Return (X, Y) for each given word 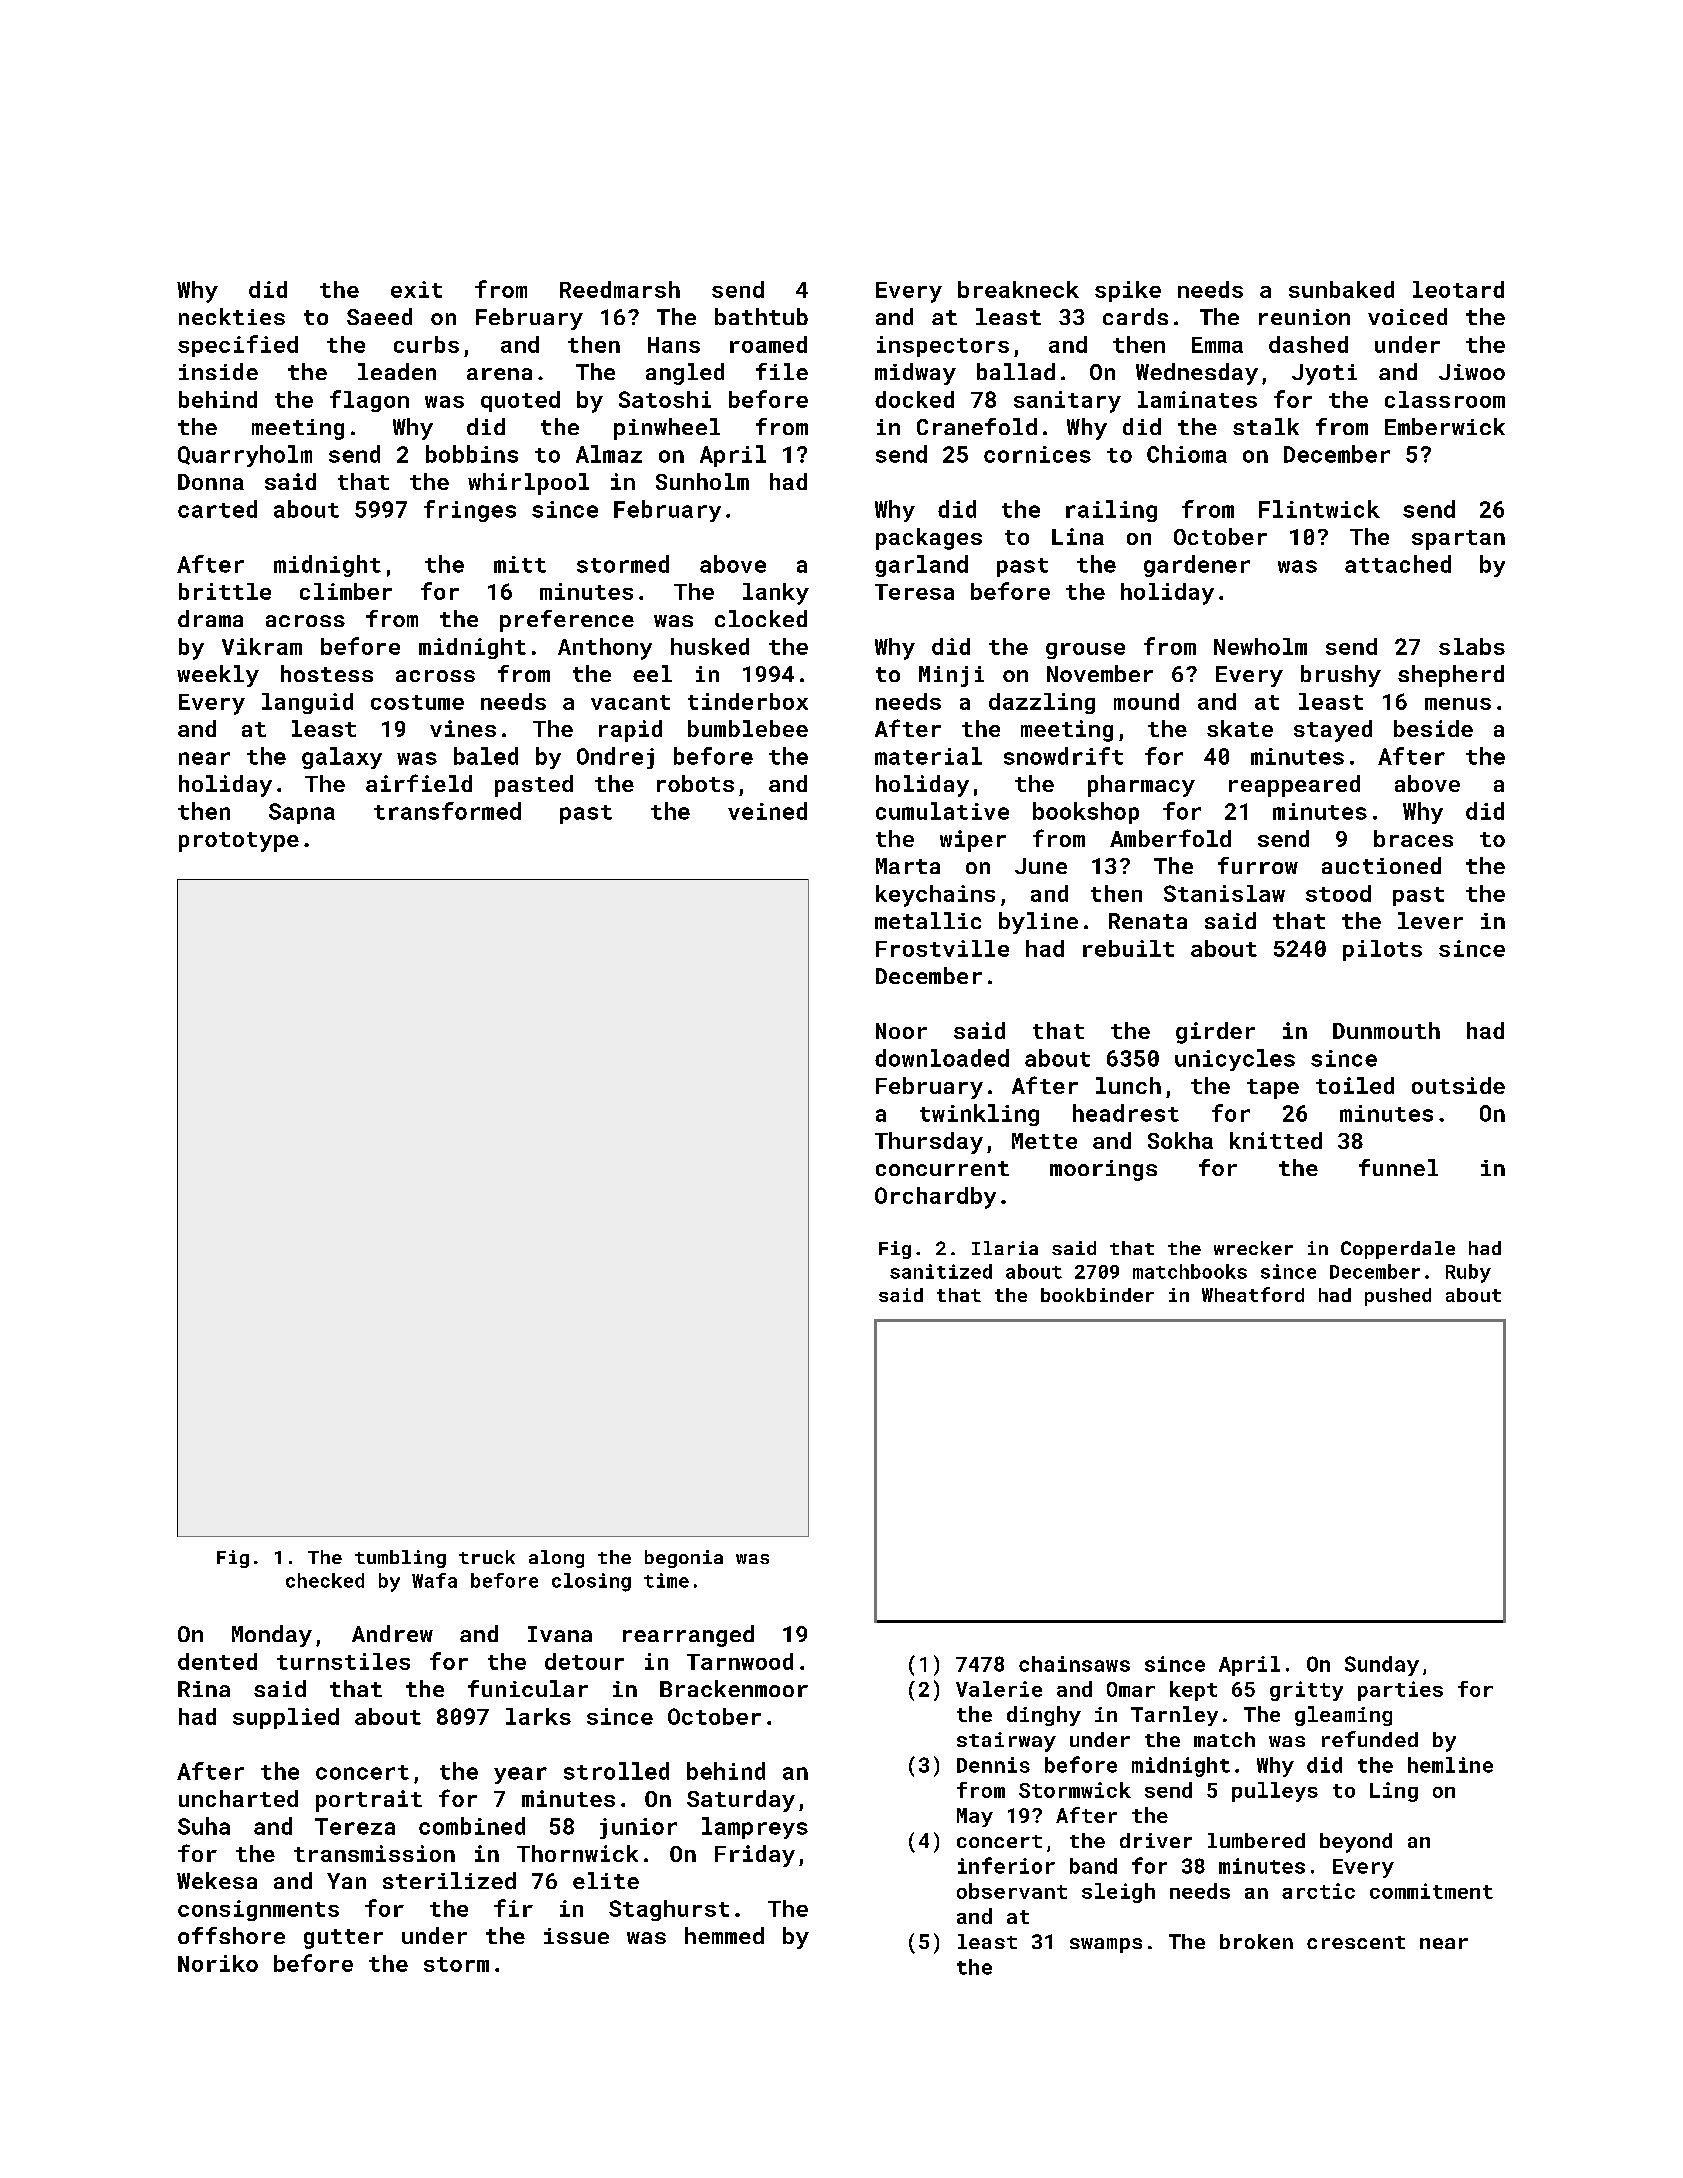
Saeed (379, 316)
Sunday (1382, 1666)
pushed (1398, 1297)
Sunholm (702, 481)
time (666, 1580)
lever (1430, 920)
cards (1135, 316)
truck (487, 1557)
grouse (1085, 651)
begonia (684, 1559)
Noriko (218, 1963)
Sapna (302, 813)
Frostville (942, 948)
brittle (225, 591)
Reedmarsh (620, 289)
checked (325, 1580)
